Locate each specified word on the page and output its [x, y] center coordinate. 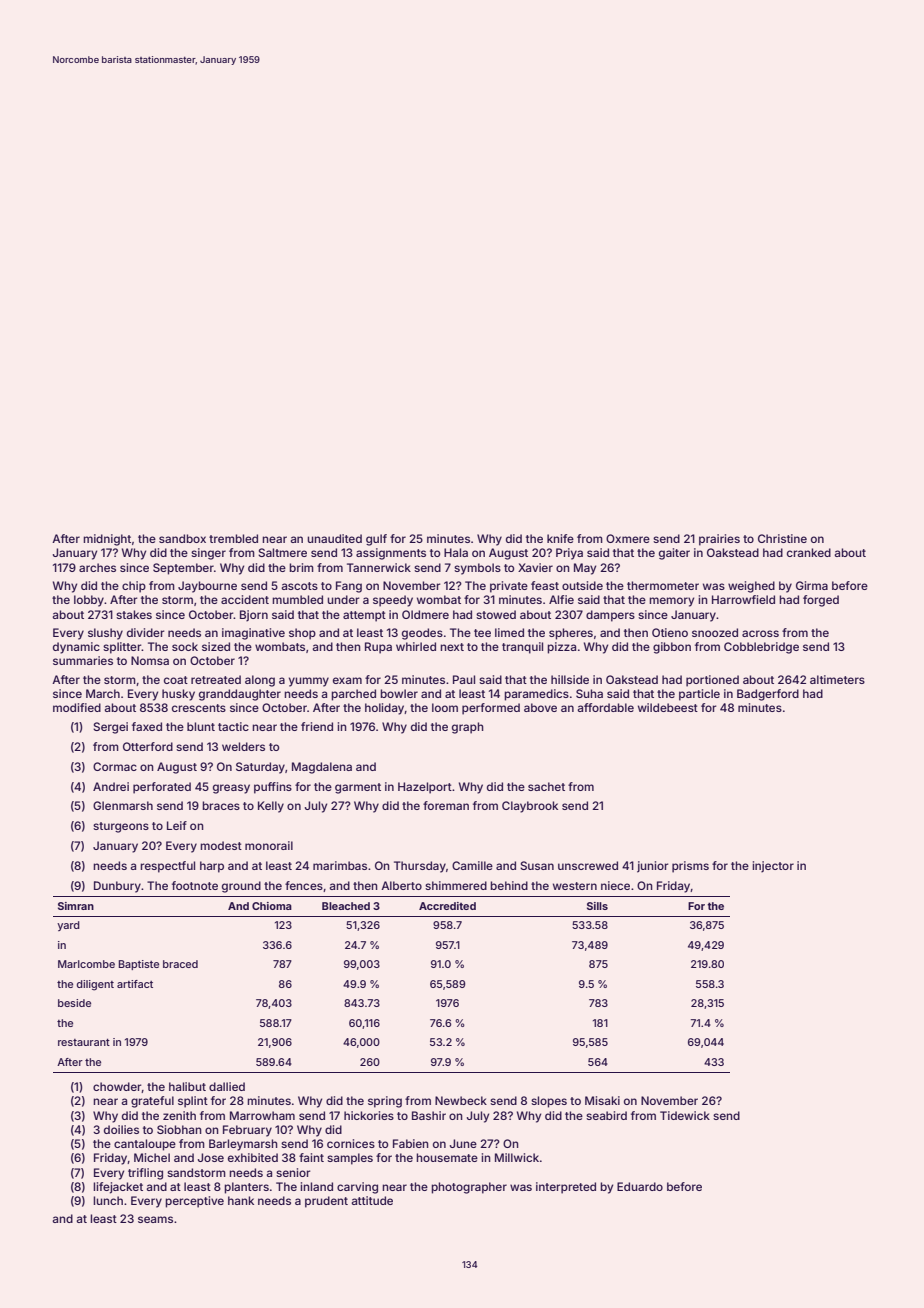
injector [773, 867]
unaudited [334, 538]
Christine [782, 538]
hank [241, 1200]
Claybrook [530, 807]
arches [97, 567]
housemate [447, 1157]
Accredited [447, 906]
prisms [690, 867]
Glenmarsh [123, 805]
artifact [135, 984]
